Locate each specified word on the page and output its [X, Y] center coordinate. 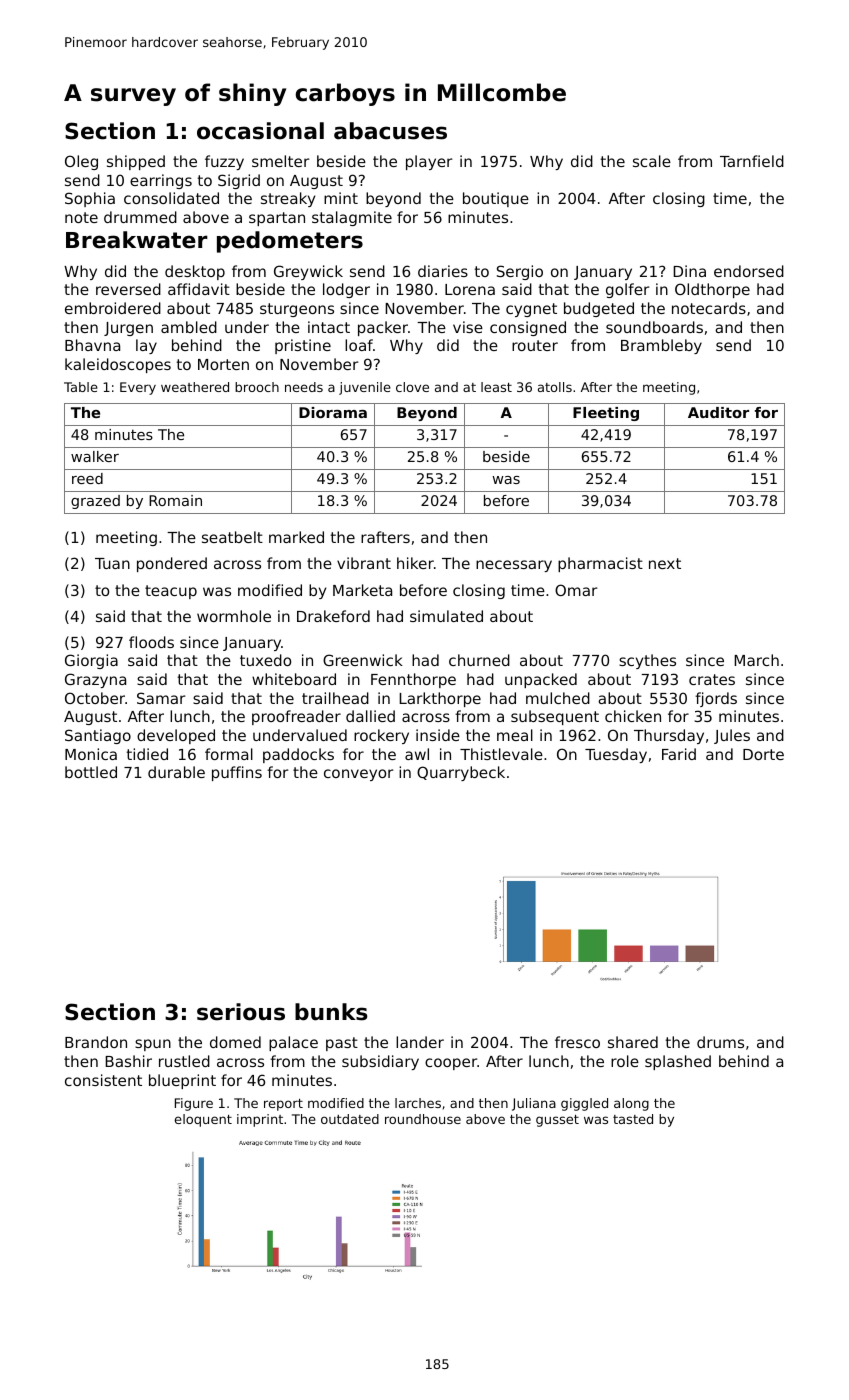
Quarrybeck [461, 773]
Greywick [308, 272]
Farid [679, 754]
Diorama [333, 412]
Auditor [718, 412]
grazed [95, 502]
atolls [555, 387]
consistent [103, 1080]
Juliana [534, 1104]
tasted [633, 1119]
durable [176, 772]
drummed [140, 217]
